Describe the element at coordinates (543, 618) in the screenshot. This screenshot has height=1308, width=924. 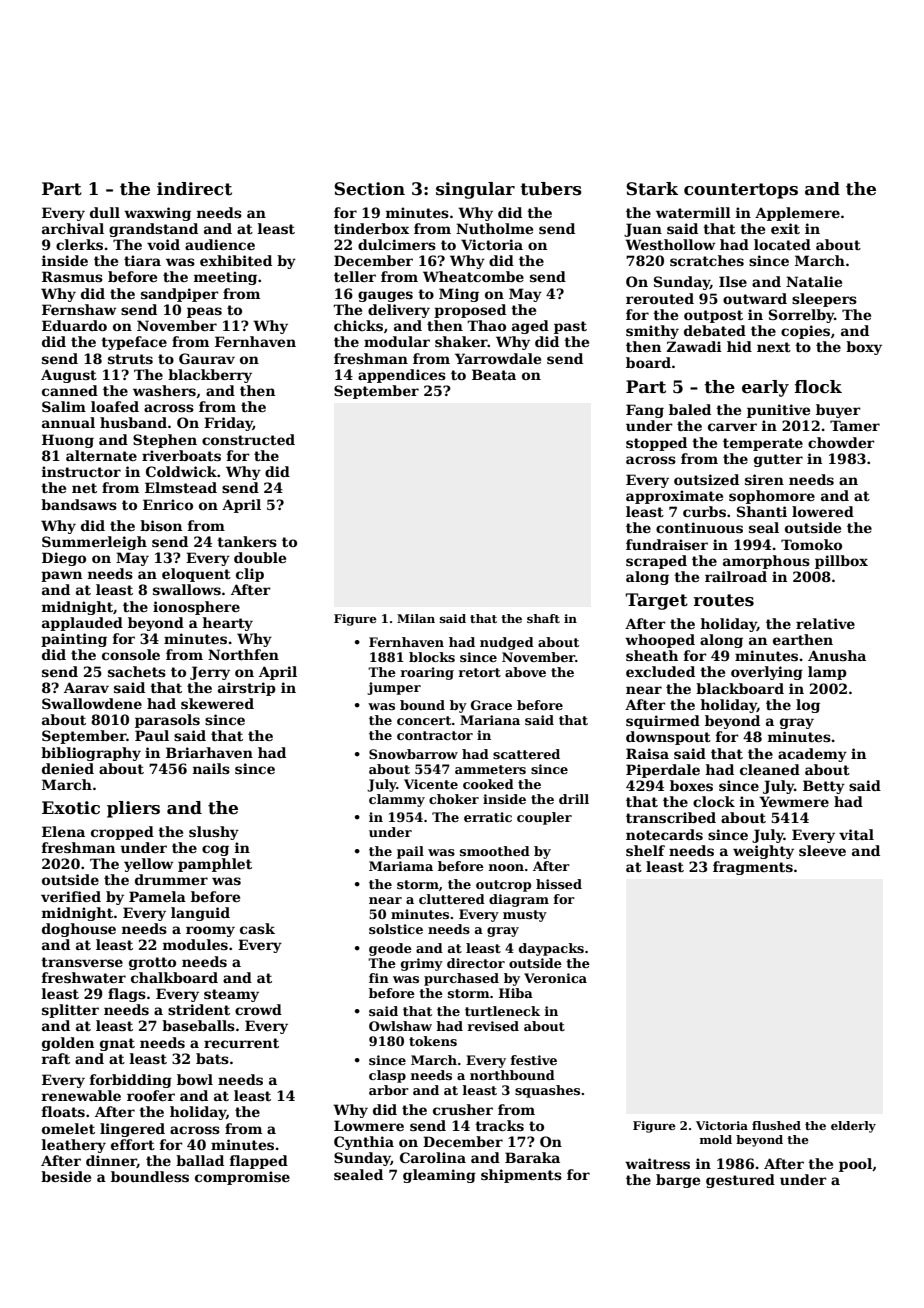
I see `shaft` at that location.
